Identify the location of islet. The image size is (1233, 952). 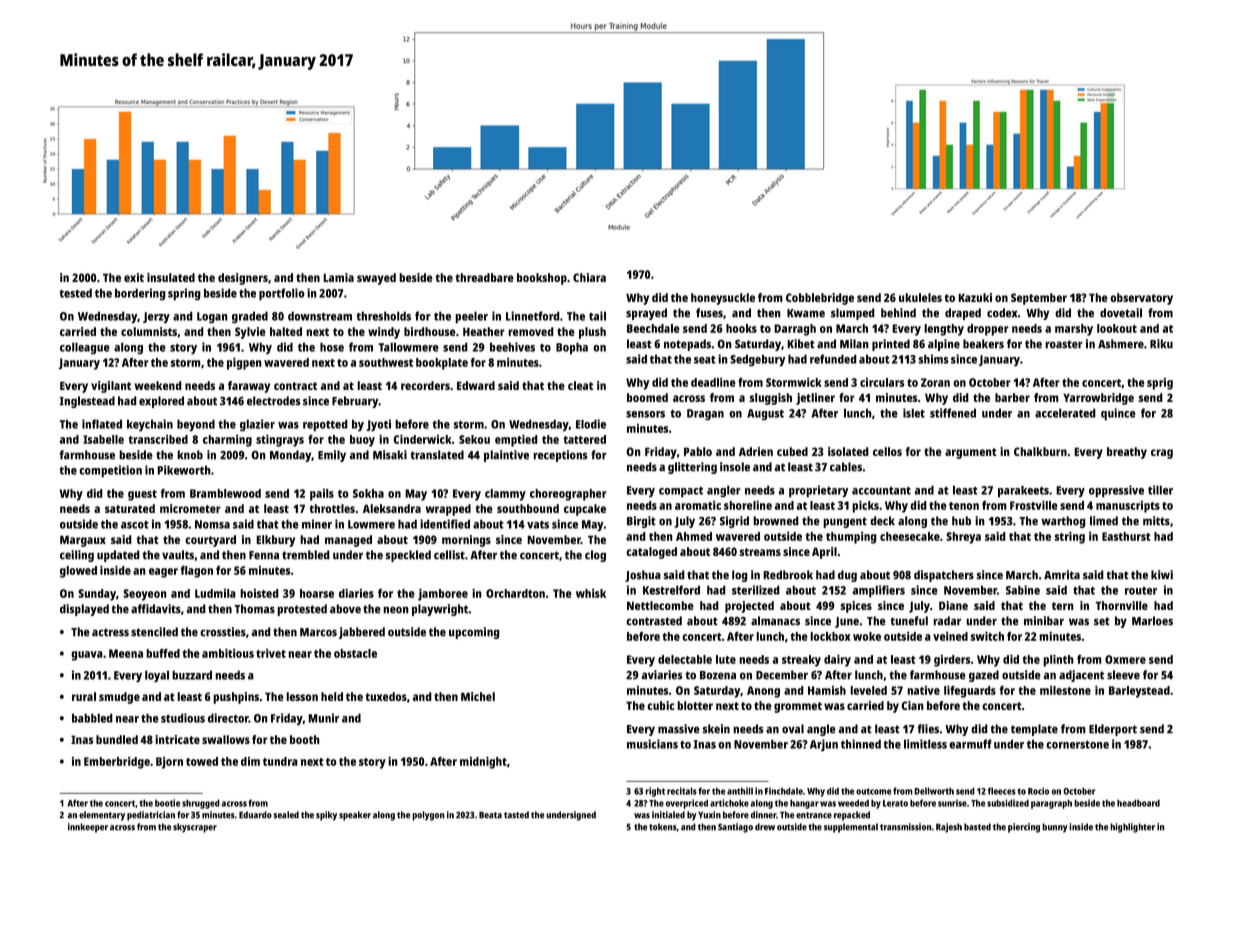
(914, 413).
